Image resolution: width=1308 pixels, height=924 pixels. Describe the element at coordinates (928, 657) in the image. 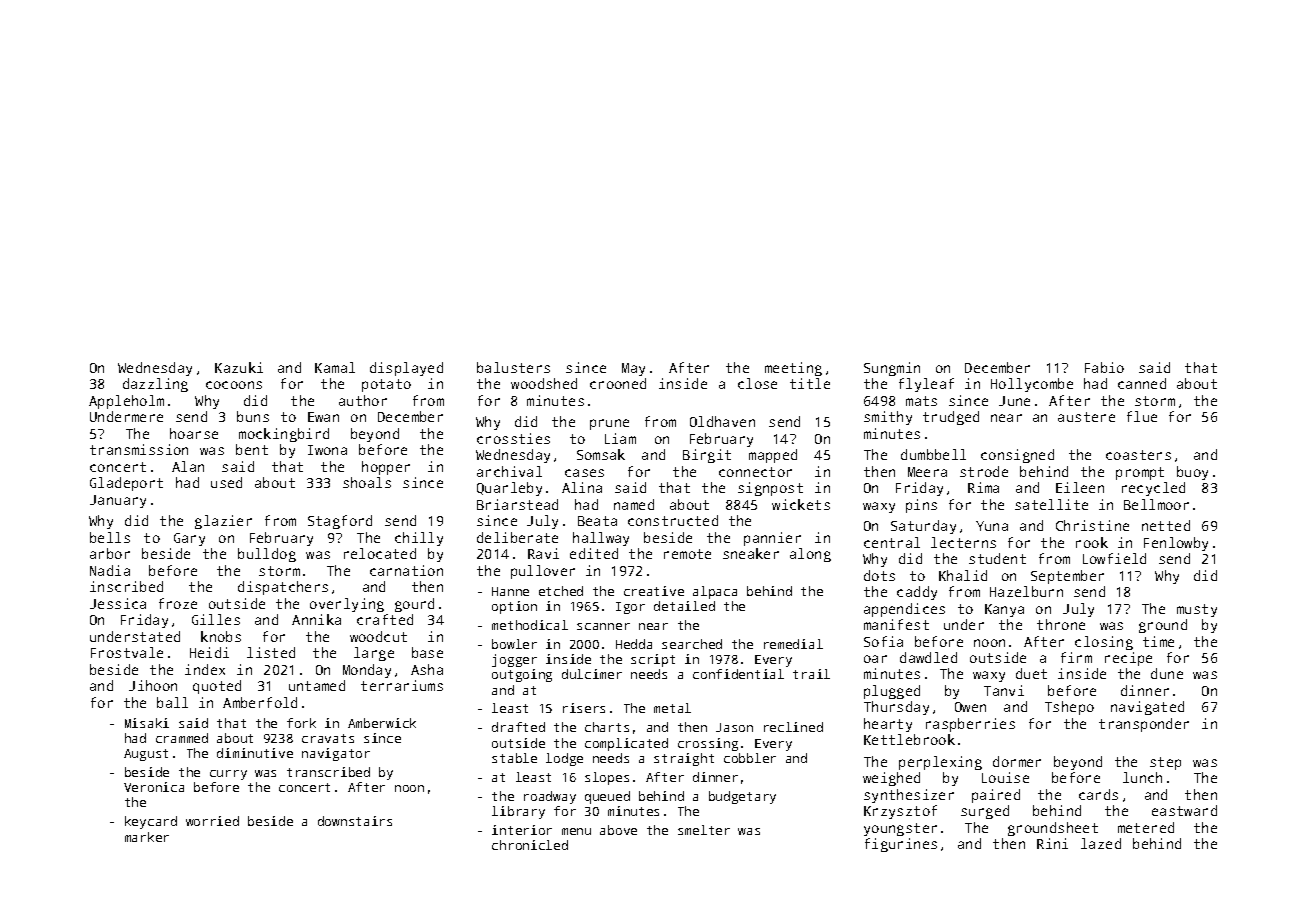

I see `dawdled` at that location.
